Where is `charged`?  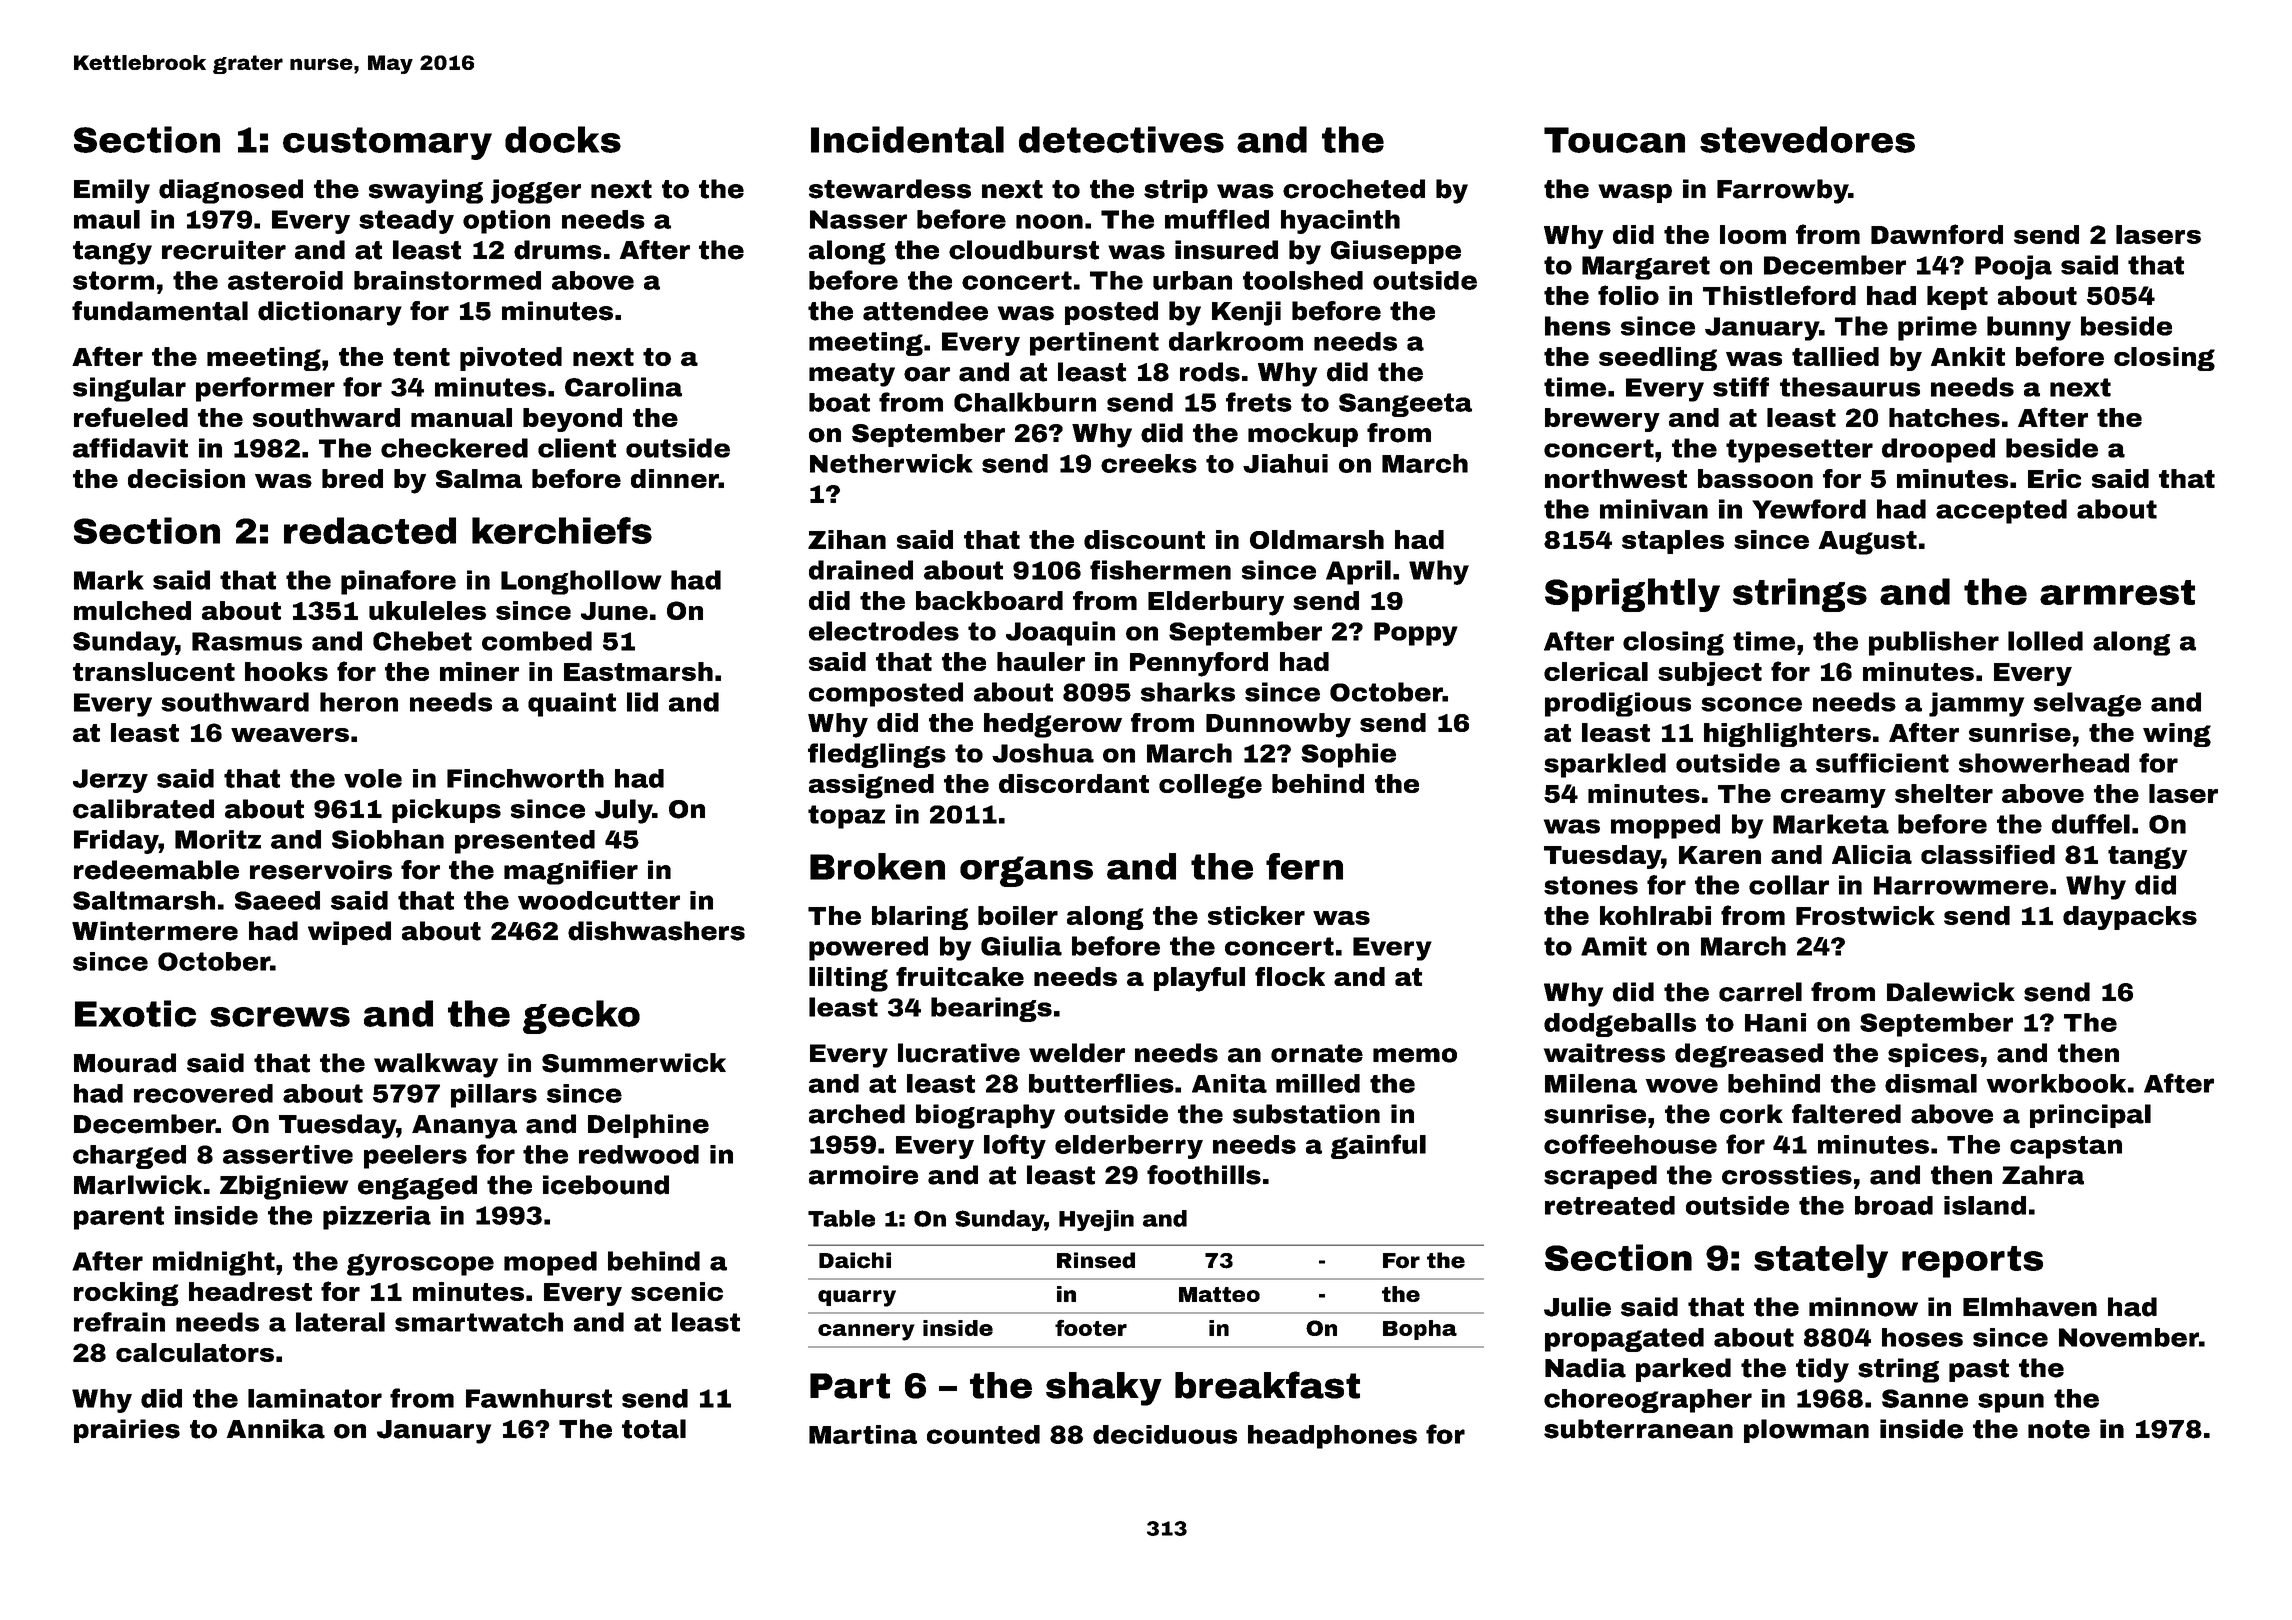
charged is located at coordinates (129, 1157).
